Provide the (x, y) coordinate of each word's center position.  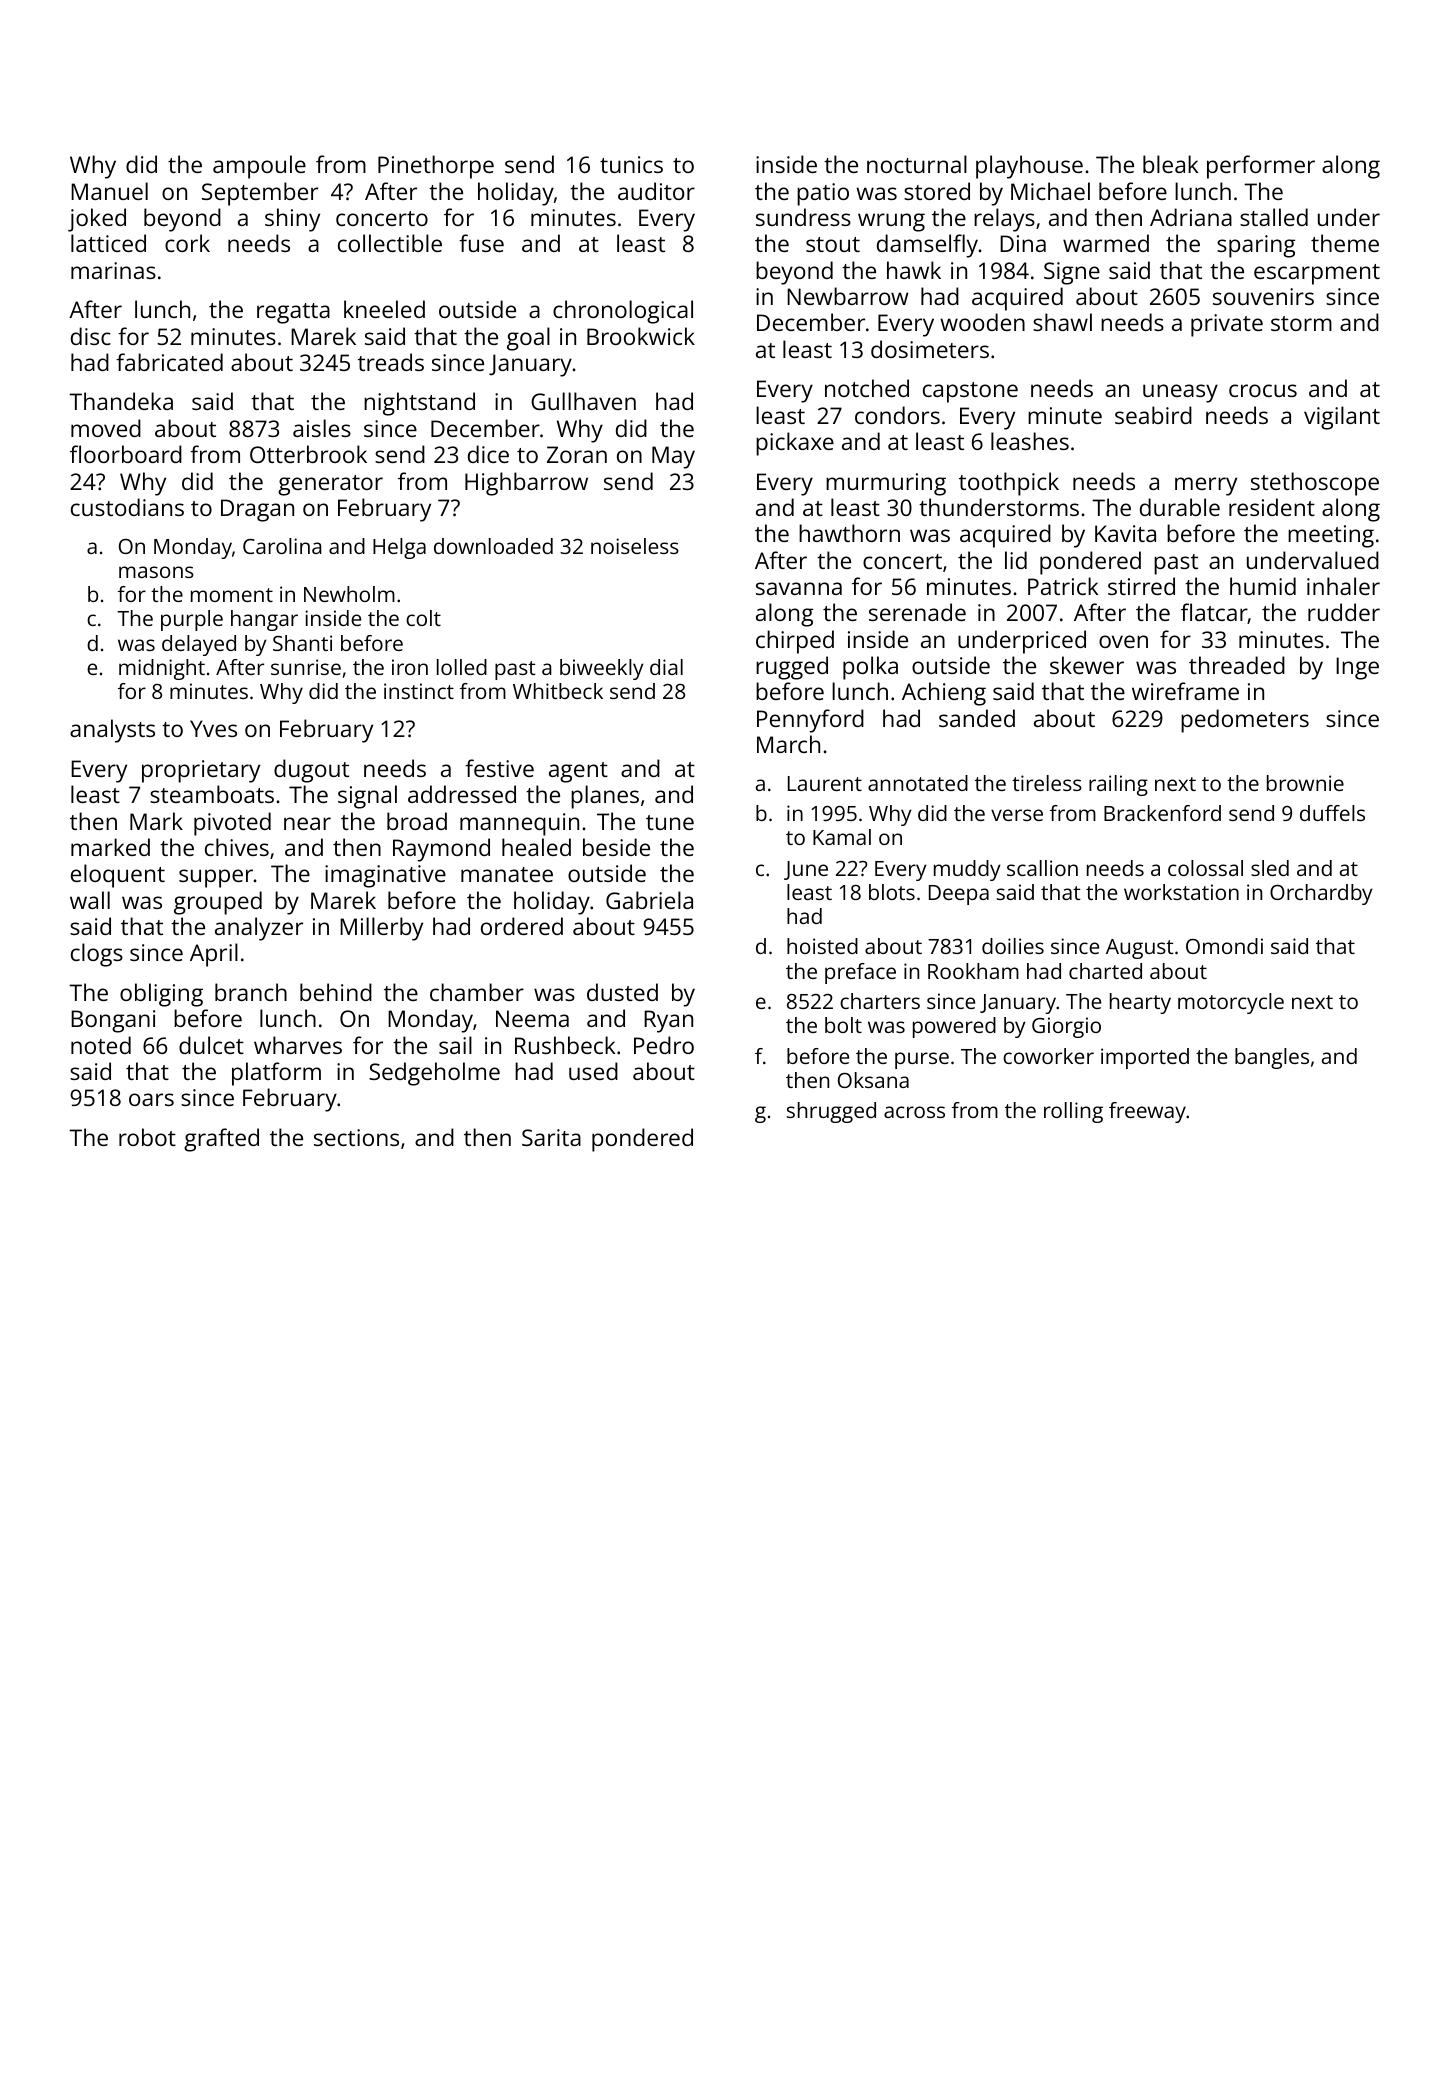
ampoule (259, 167)
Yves (213, 728)
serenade (917, 612)
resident (1272, 507)
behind (336, 992)
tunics (631, 164)
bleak (1170, 164)
